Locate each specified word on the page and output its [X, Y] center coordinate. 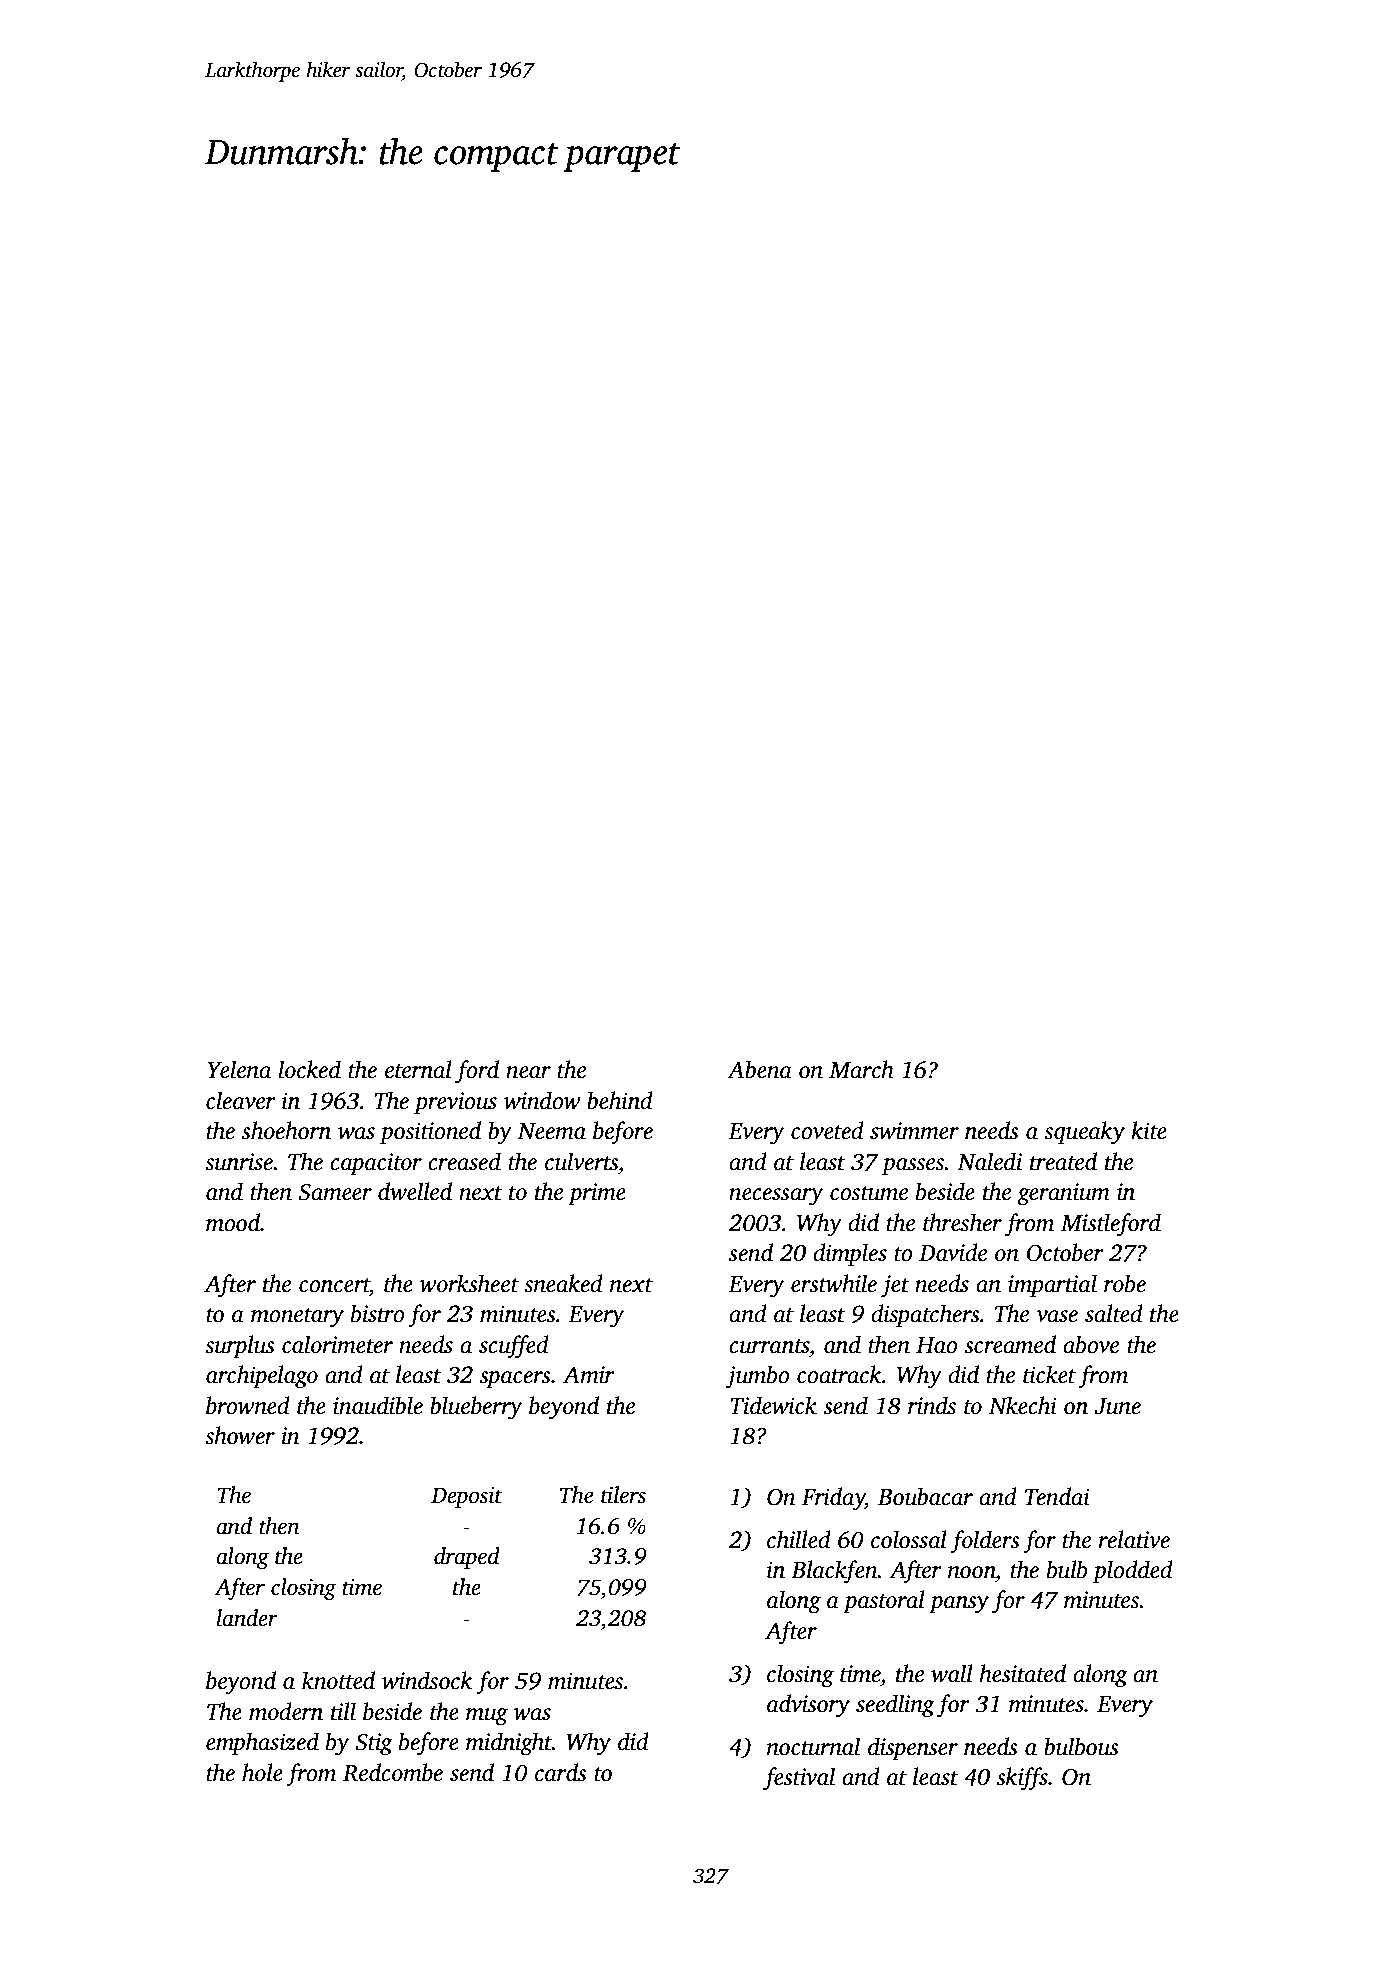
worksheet [469, 1283]
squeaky [1084, 1133]
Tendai [1057, 1496]
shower [240, 1435]
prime [597, 1194]
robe [1125, 1283]
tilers [623, 1495]
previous [455, 1103]
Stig [374, 1744]
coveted [827, 1130]
